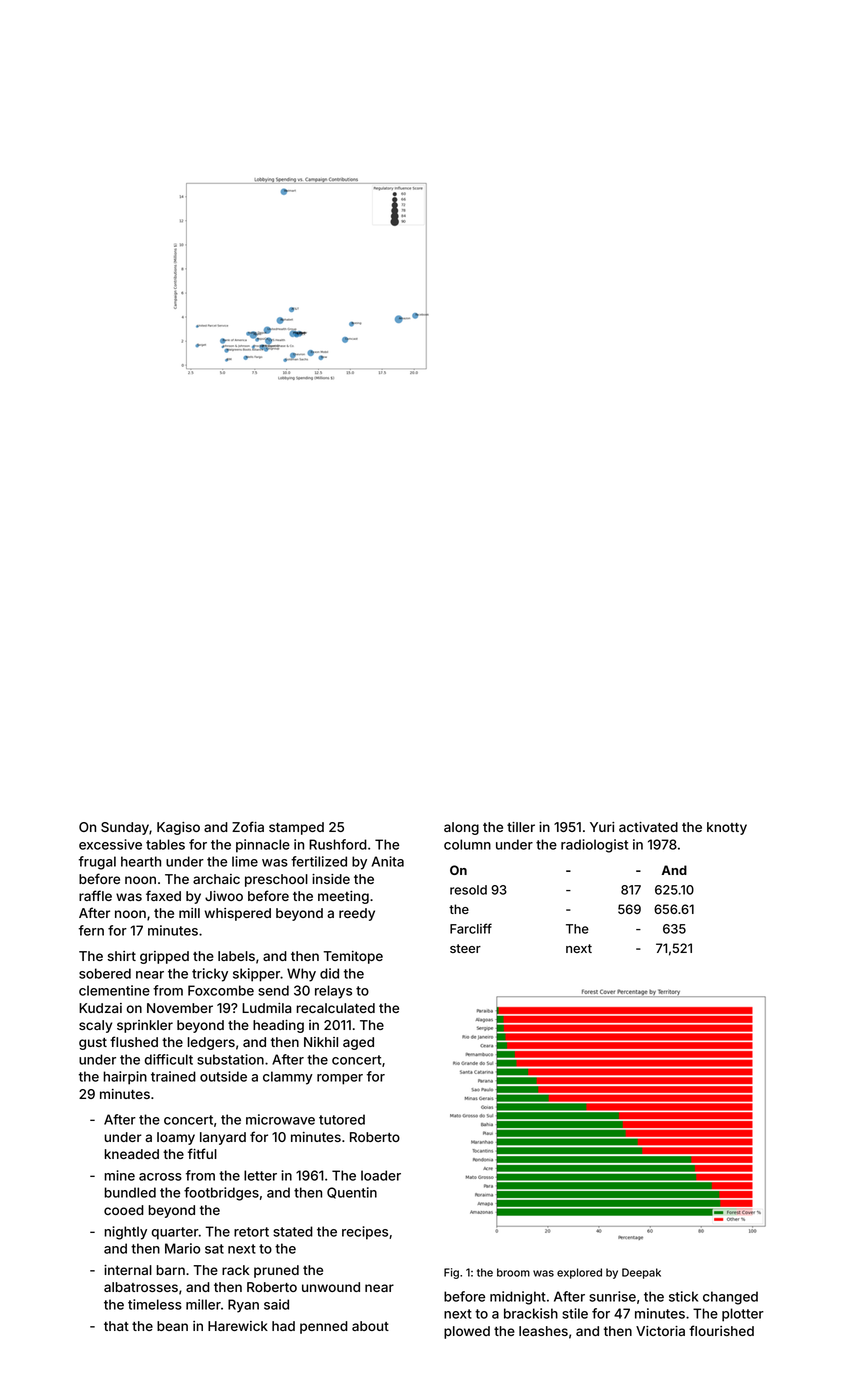 The image size is (849, 1400). Describe the element at coordinates (579, 1273) in the screenshot. I see `explored` at that location.
